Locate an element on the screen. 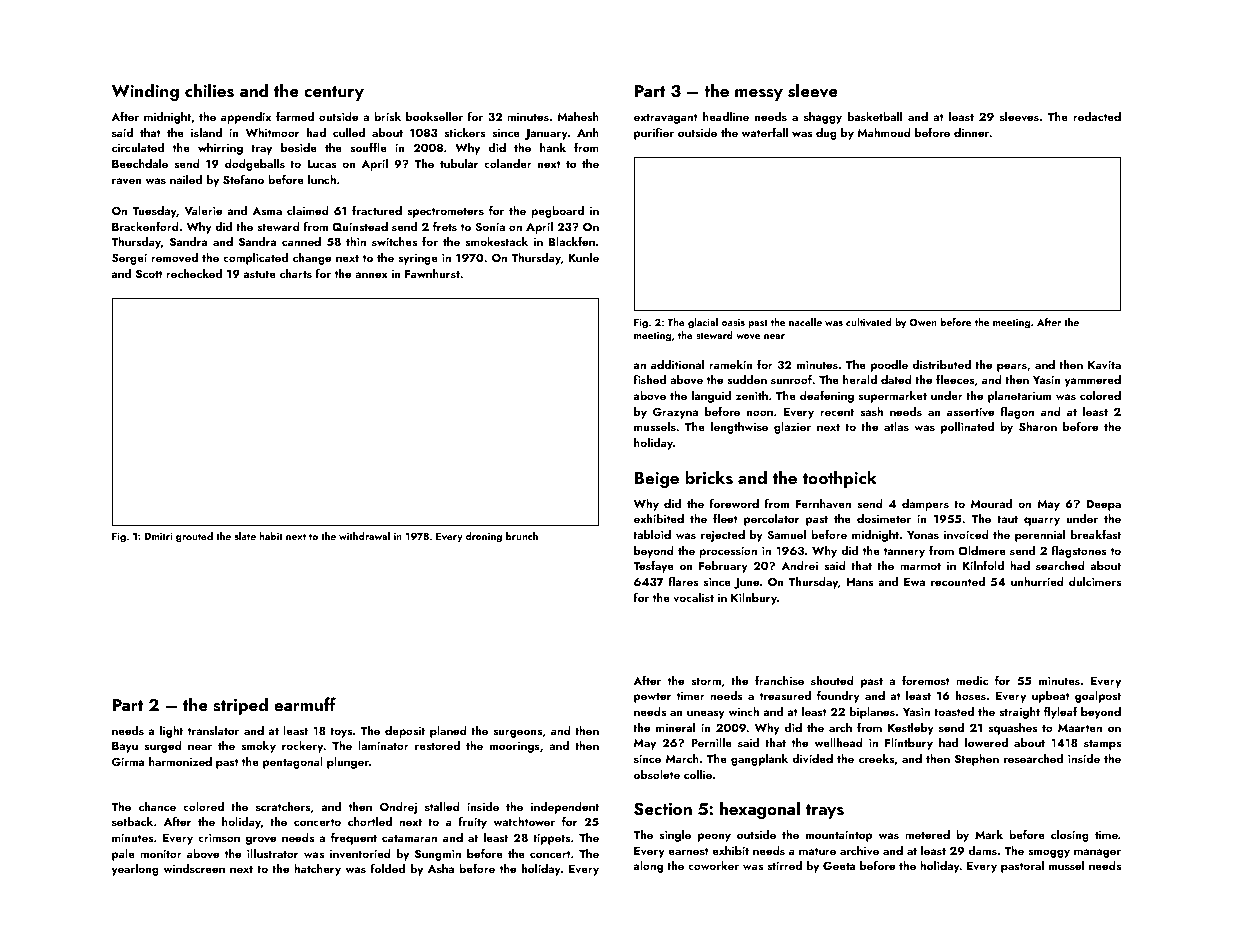 This screenshot has width=1233, height=952. Winding is located at coordinates (145, 92).
